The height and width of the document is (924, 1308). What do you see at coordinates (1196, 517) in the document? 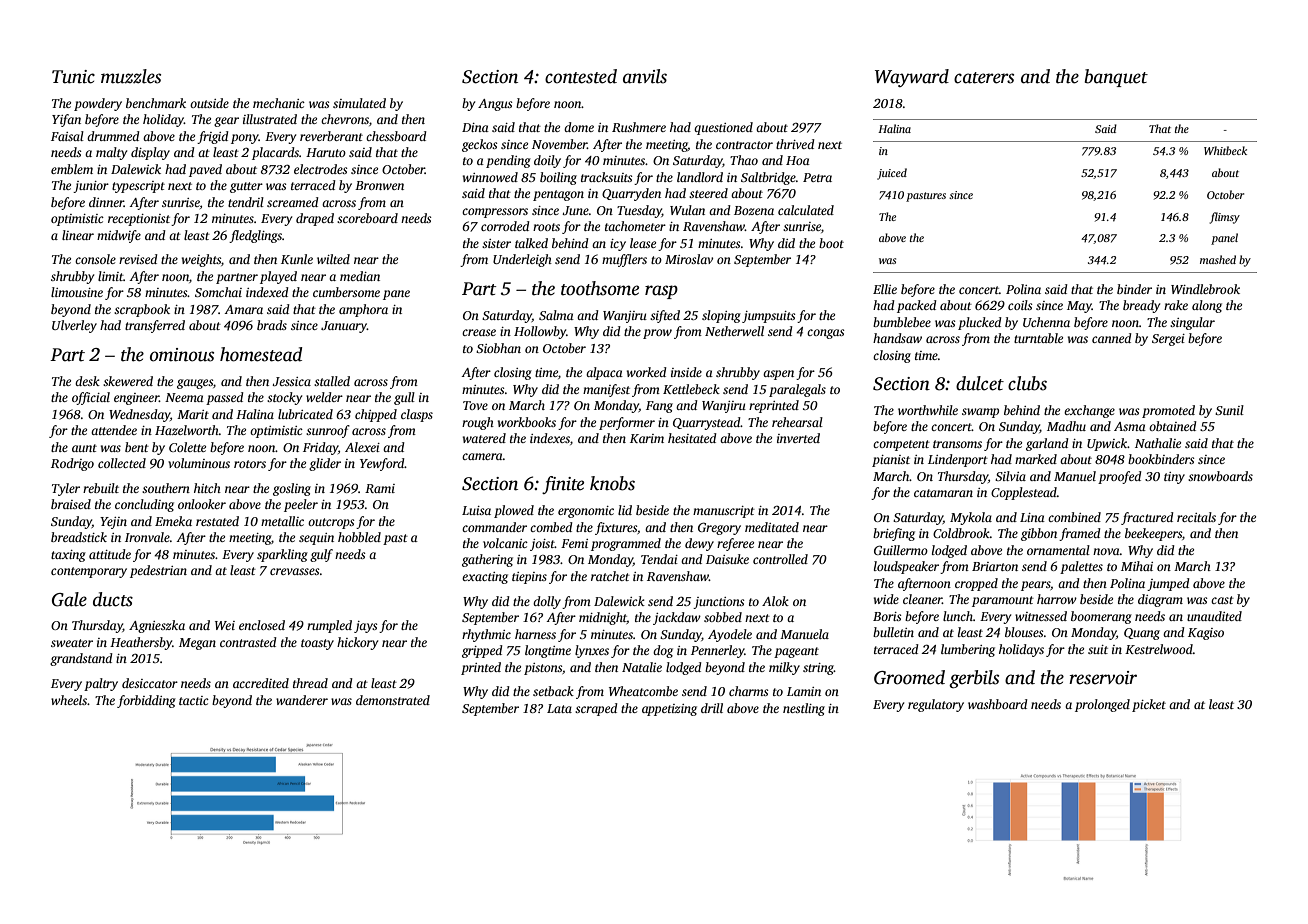
I see `recitals` at bounding box center [1196, 517].
